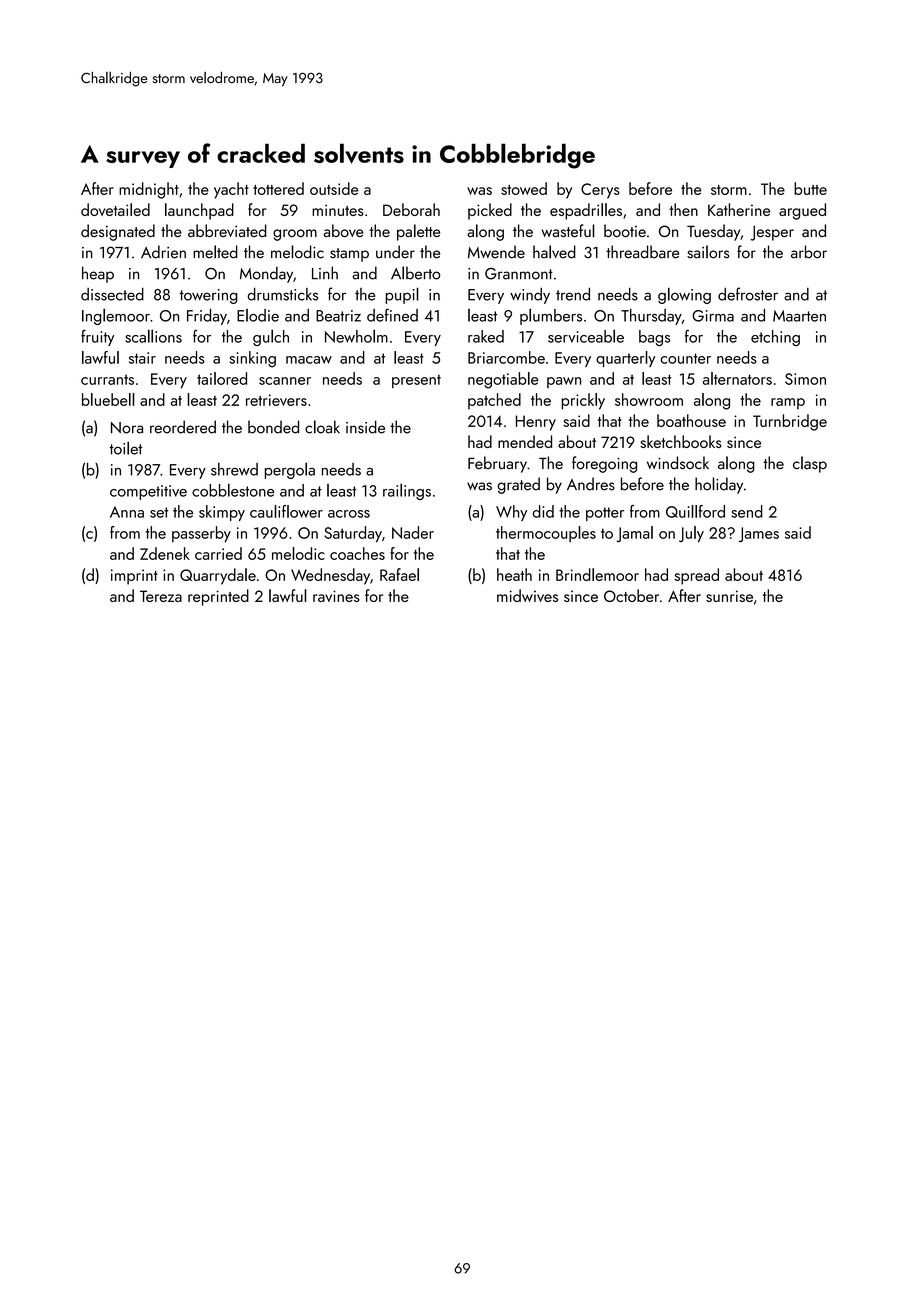  Describe the element at coordinates (600, 191) in the image. I see `Cerys` at that location.
